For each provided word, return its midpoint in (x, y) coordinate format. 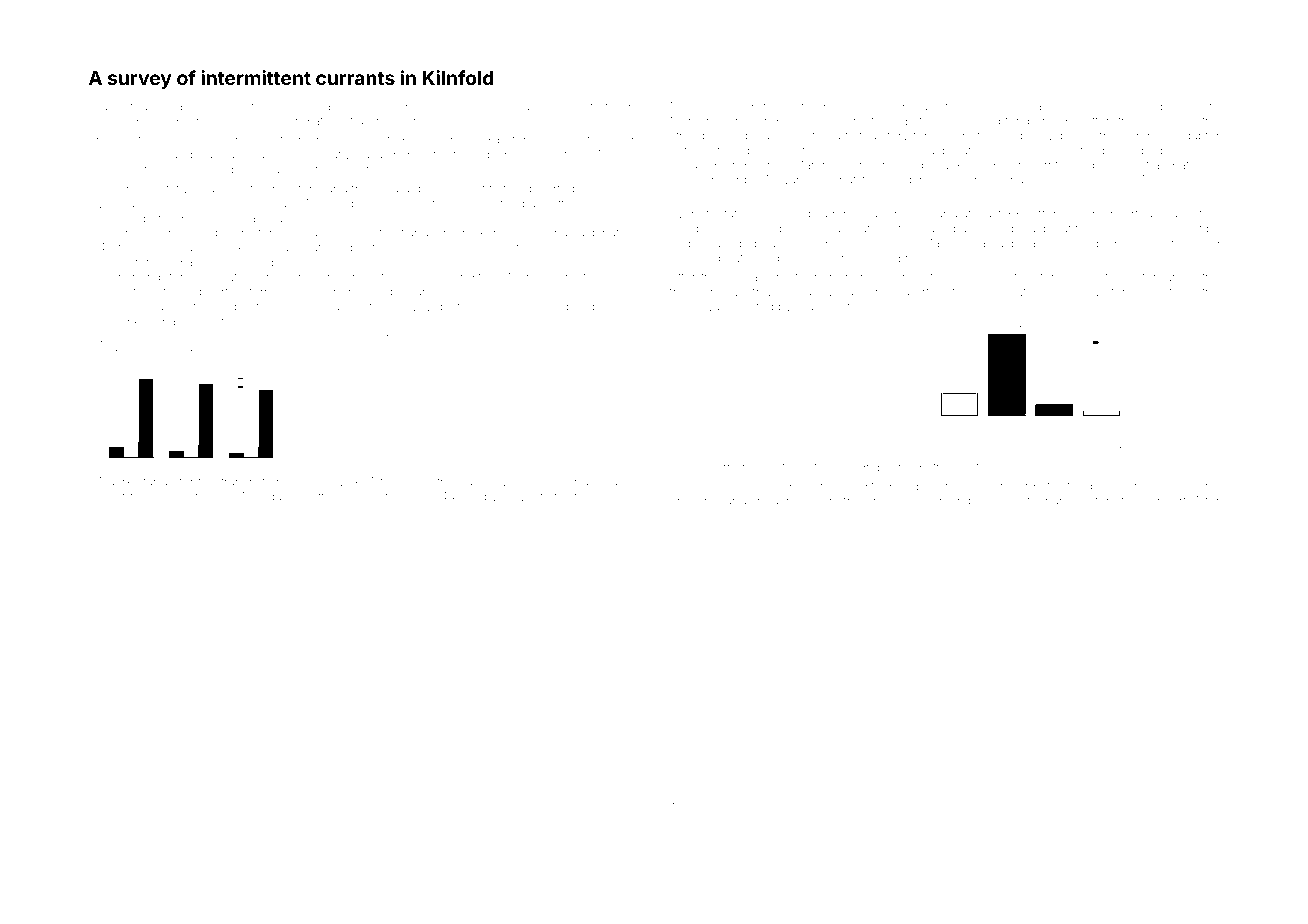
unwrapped (964, 503)
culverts (936, 106)
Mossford (696, 106)
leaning (1105, 447)
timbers (448, 339)
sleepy (479, 498)
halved (336, 106)
